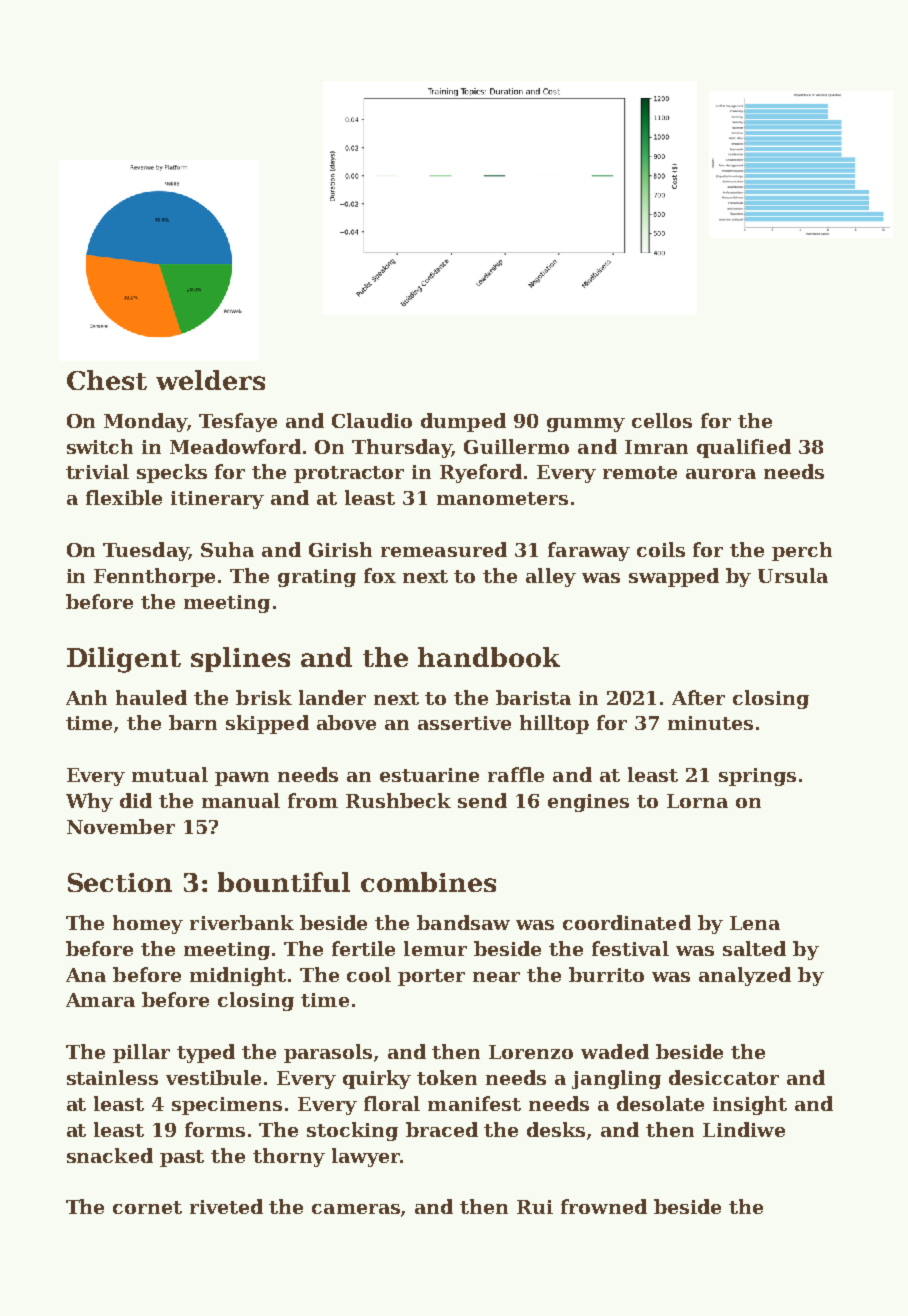 This screenshot has width=908, height=1316. I want to click on Guillermo, so click(516, 446).
